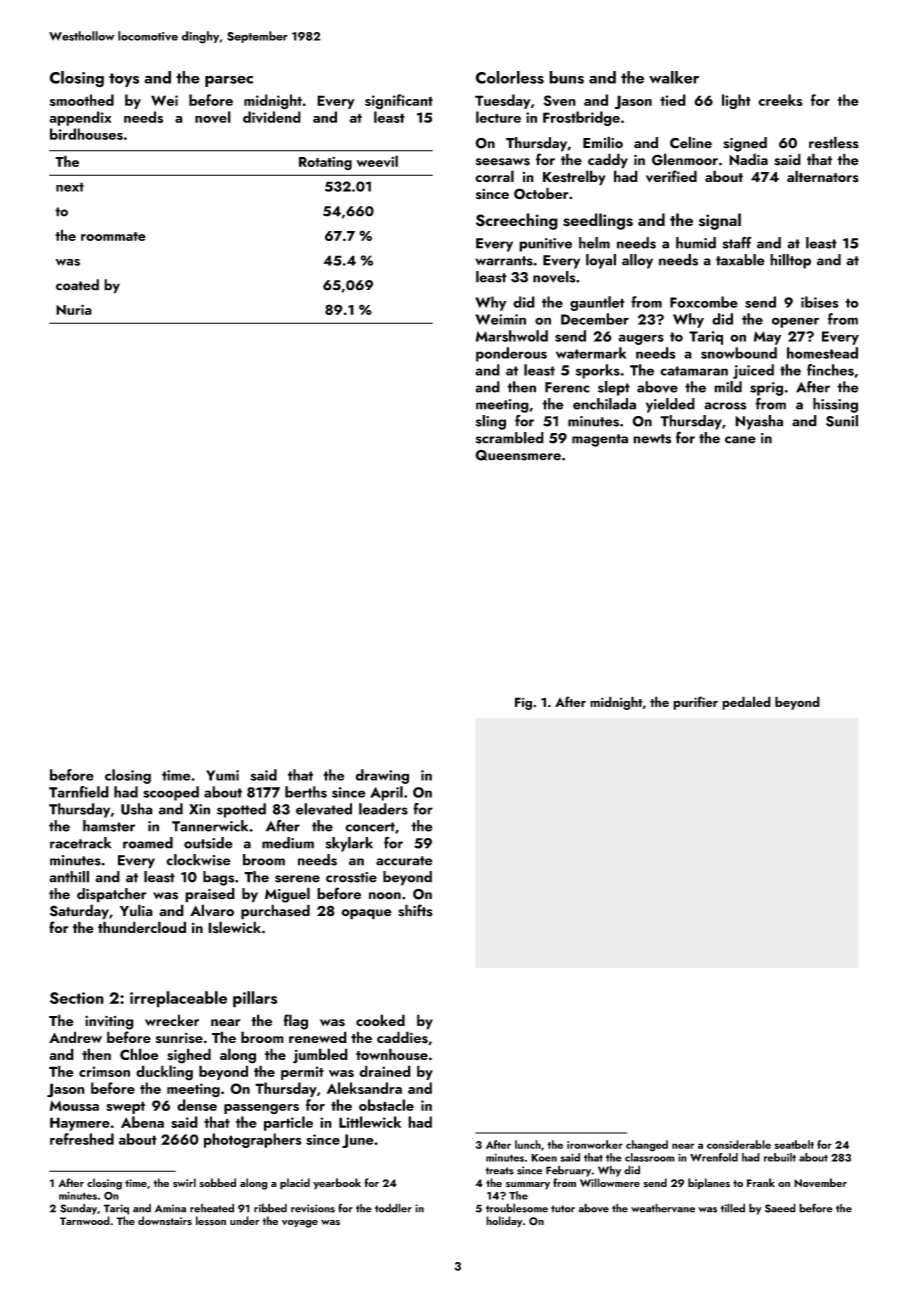  I want to click on Tarnfield, so click(79, 792).
